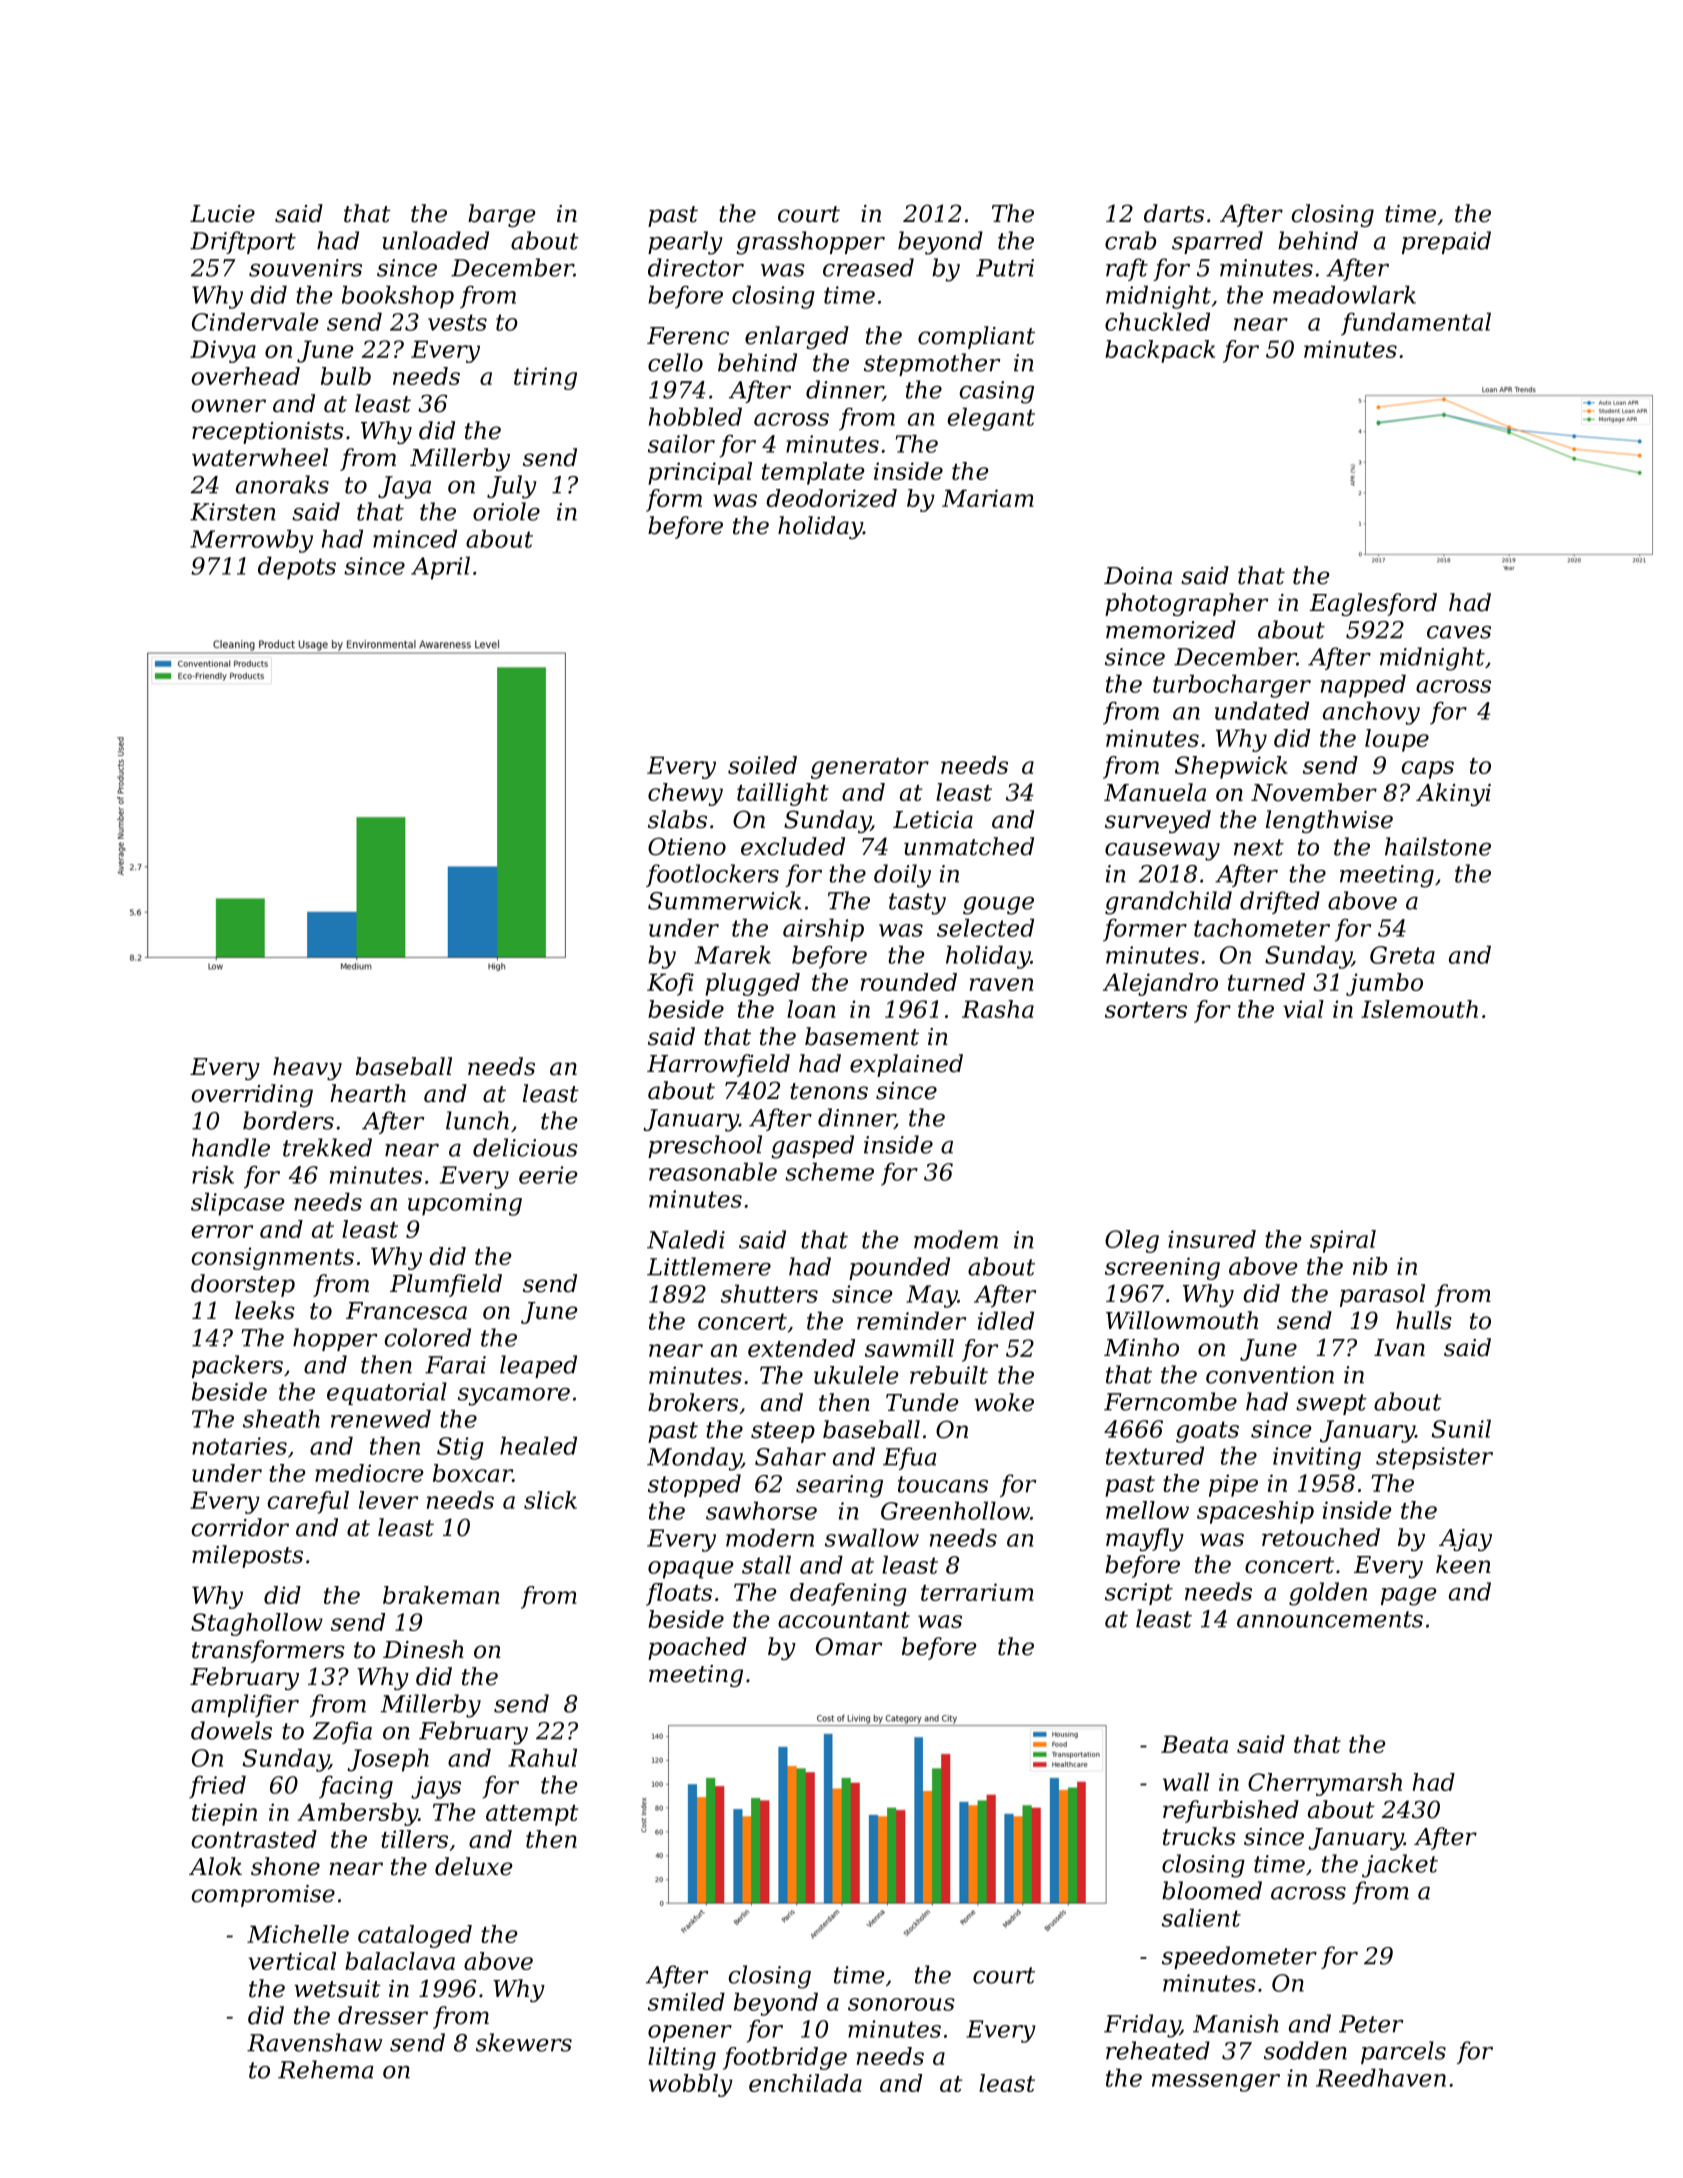 The image size is (1683, 2178). What do you see at coordinates (1446, 242) in the screenshot?
I see `prepaid` at bounding box center [1446, 242].
